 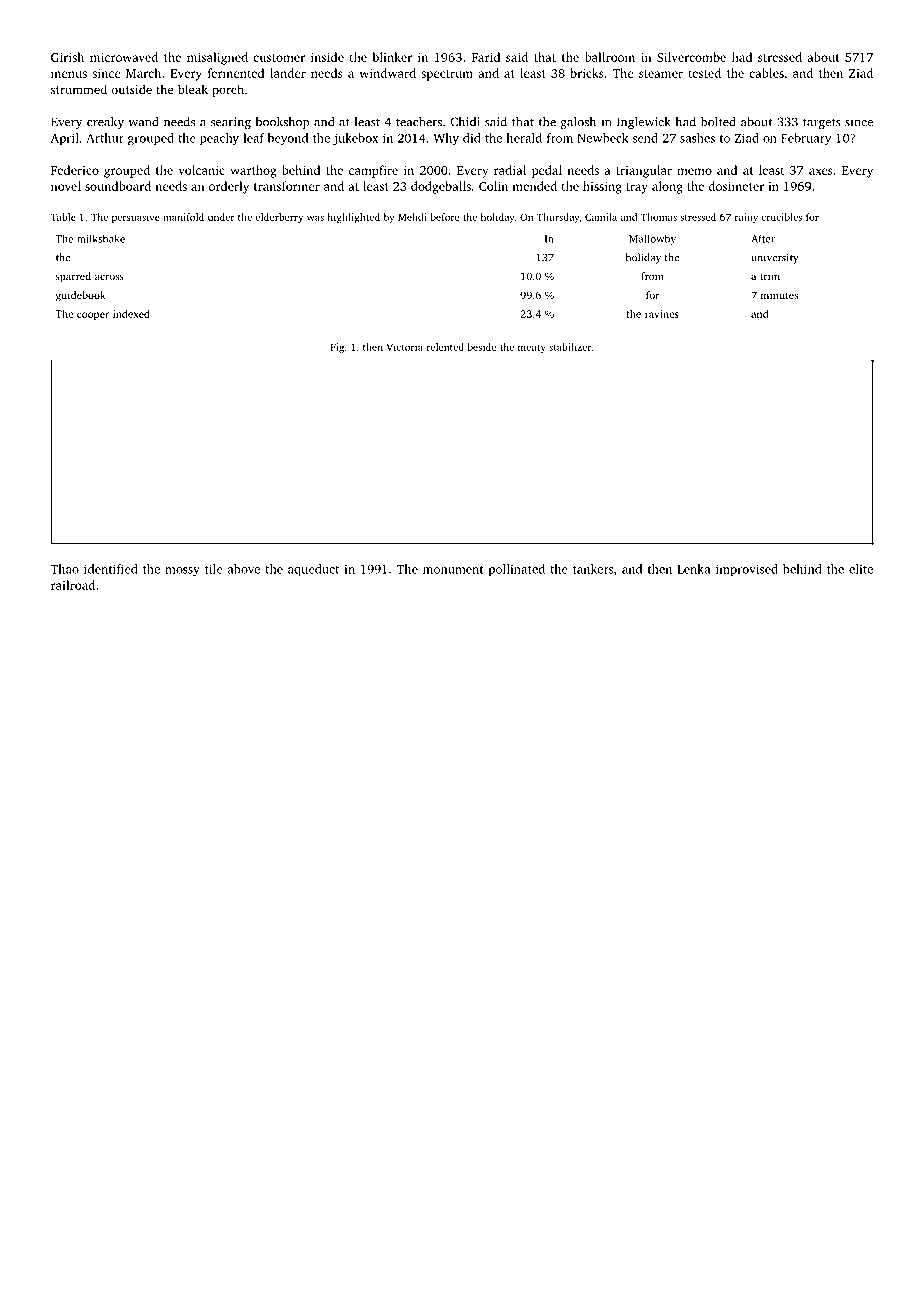 What do you see at coordinates (694, 569) in the screenshot?
I see `Lenka` at bounding box center [694, 569].
